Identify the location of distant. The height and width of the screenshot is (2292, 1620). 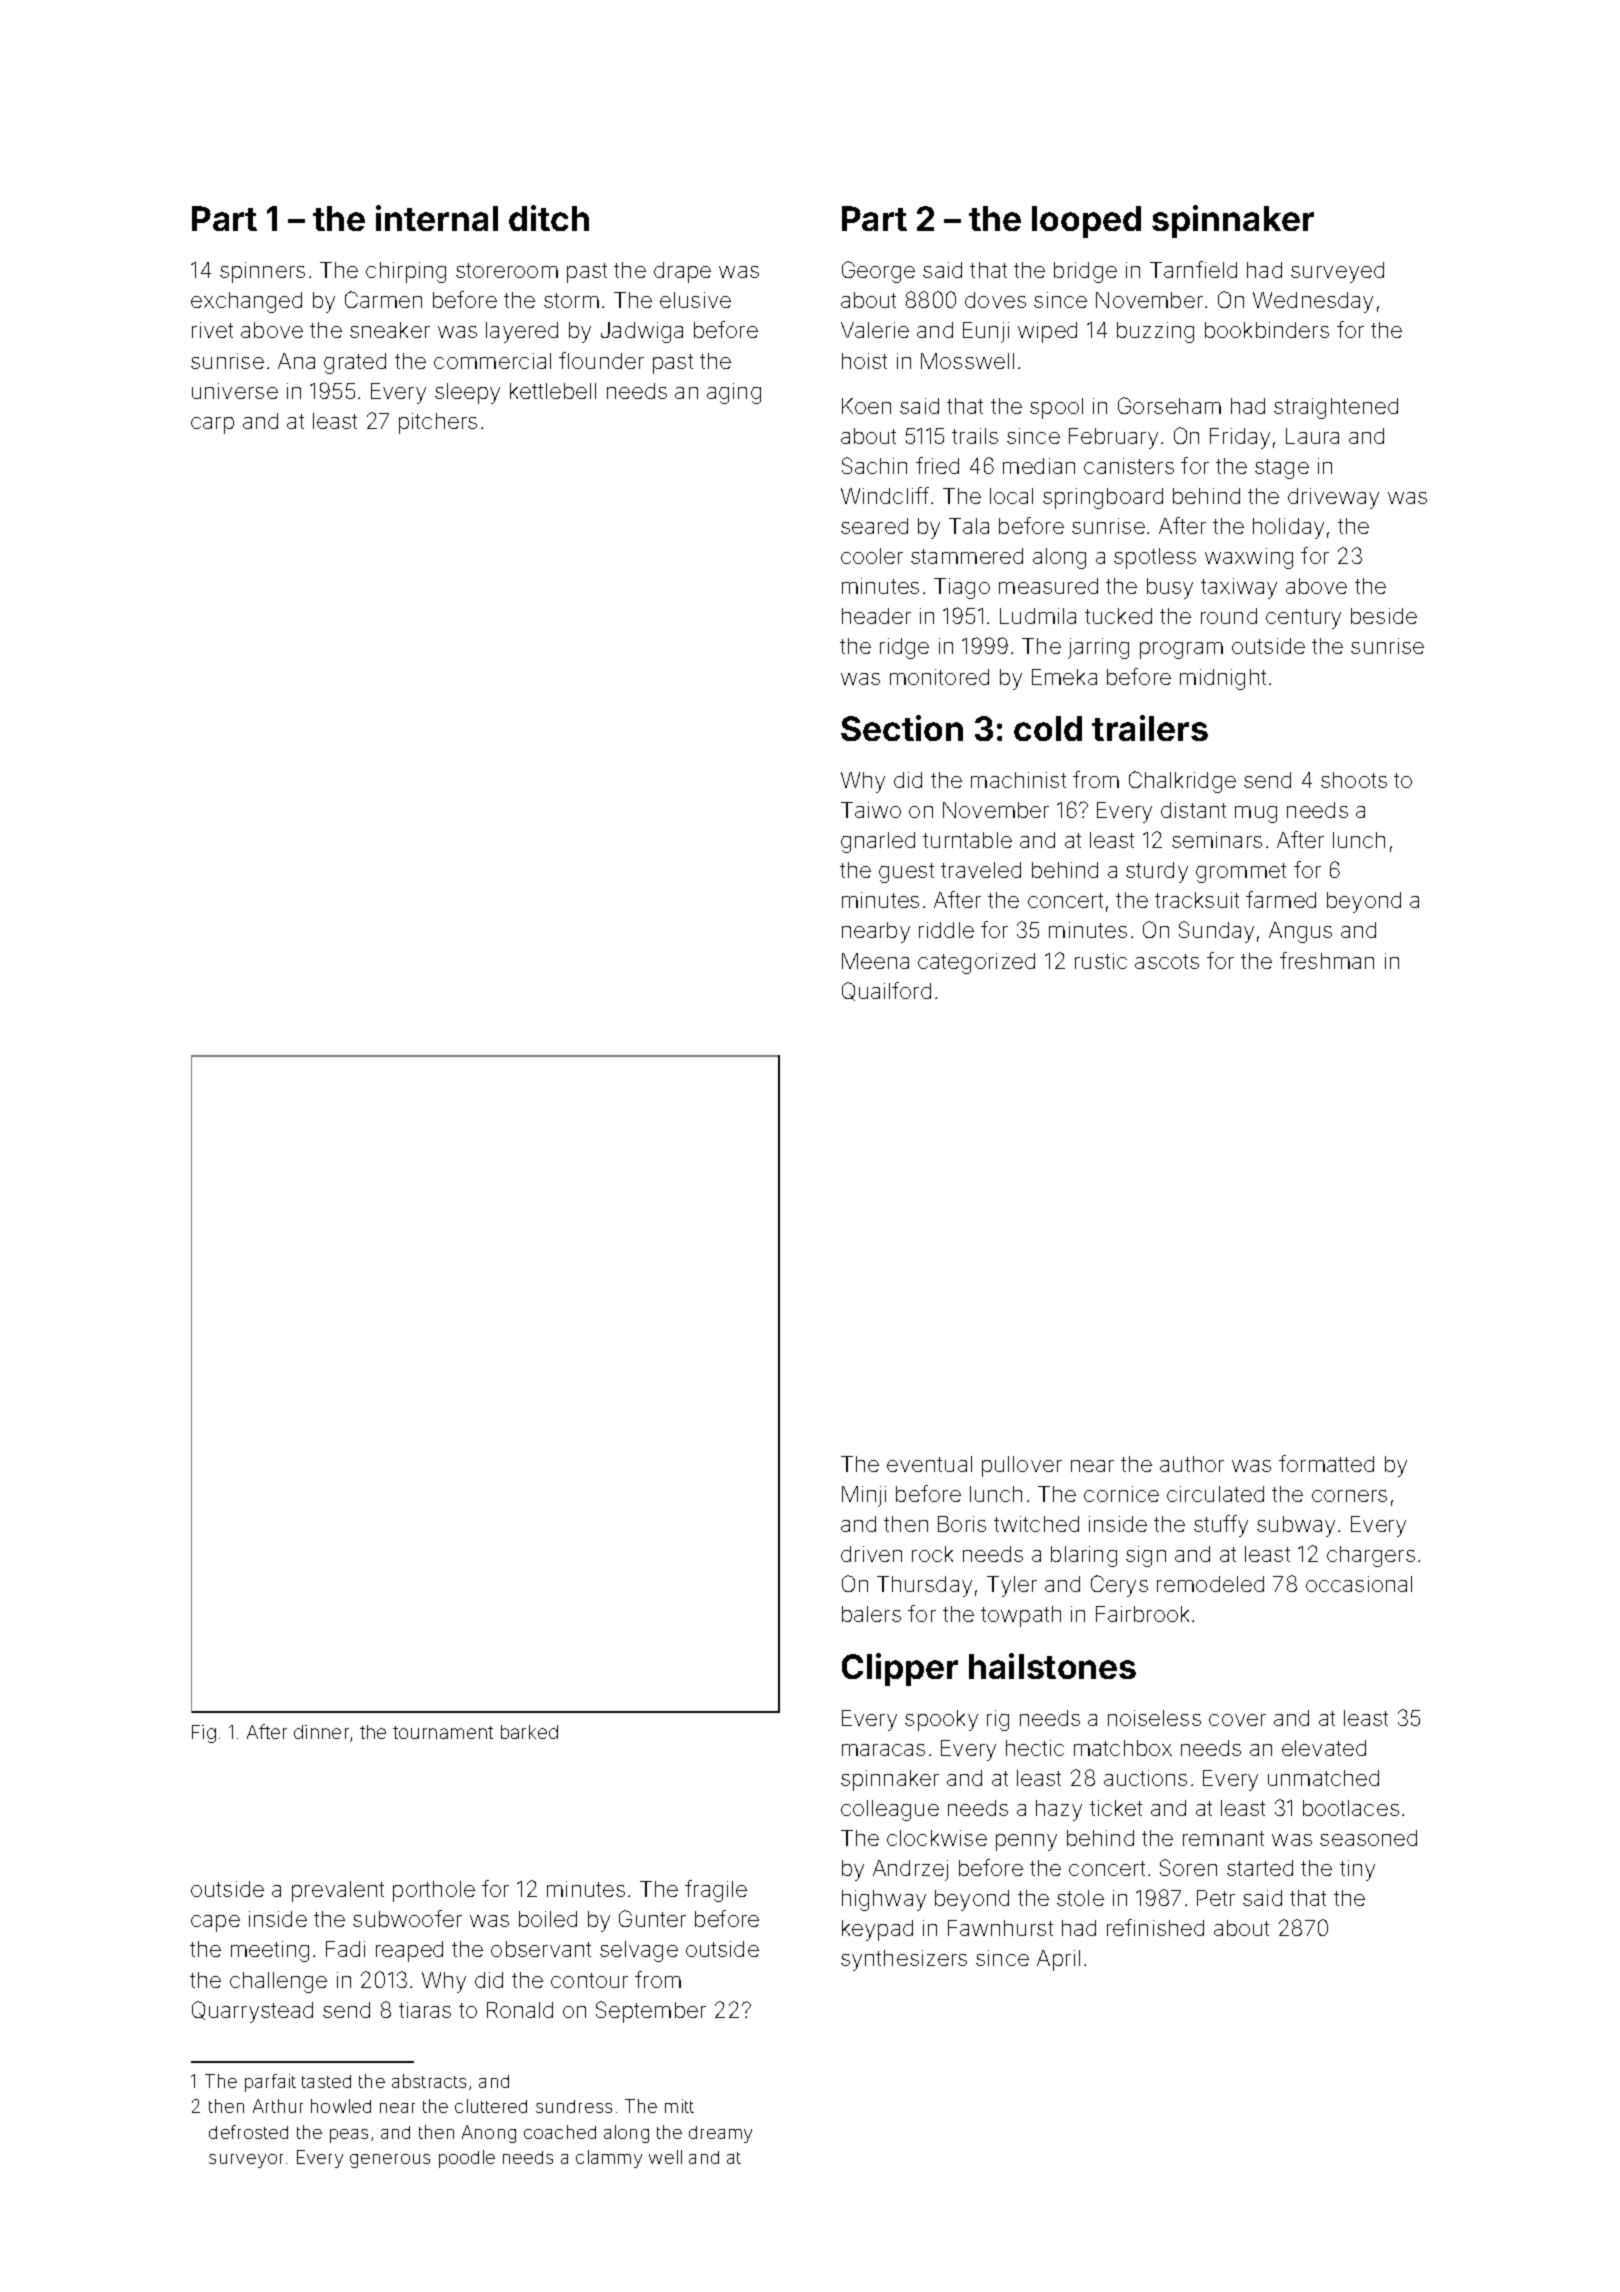
(1193, 810).
